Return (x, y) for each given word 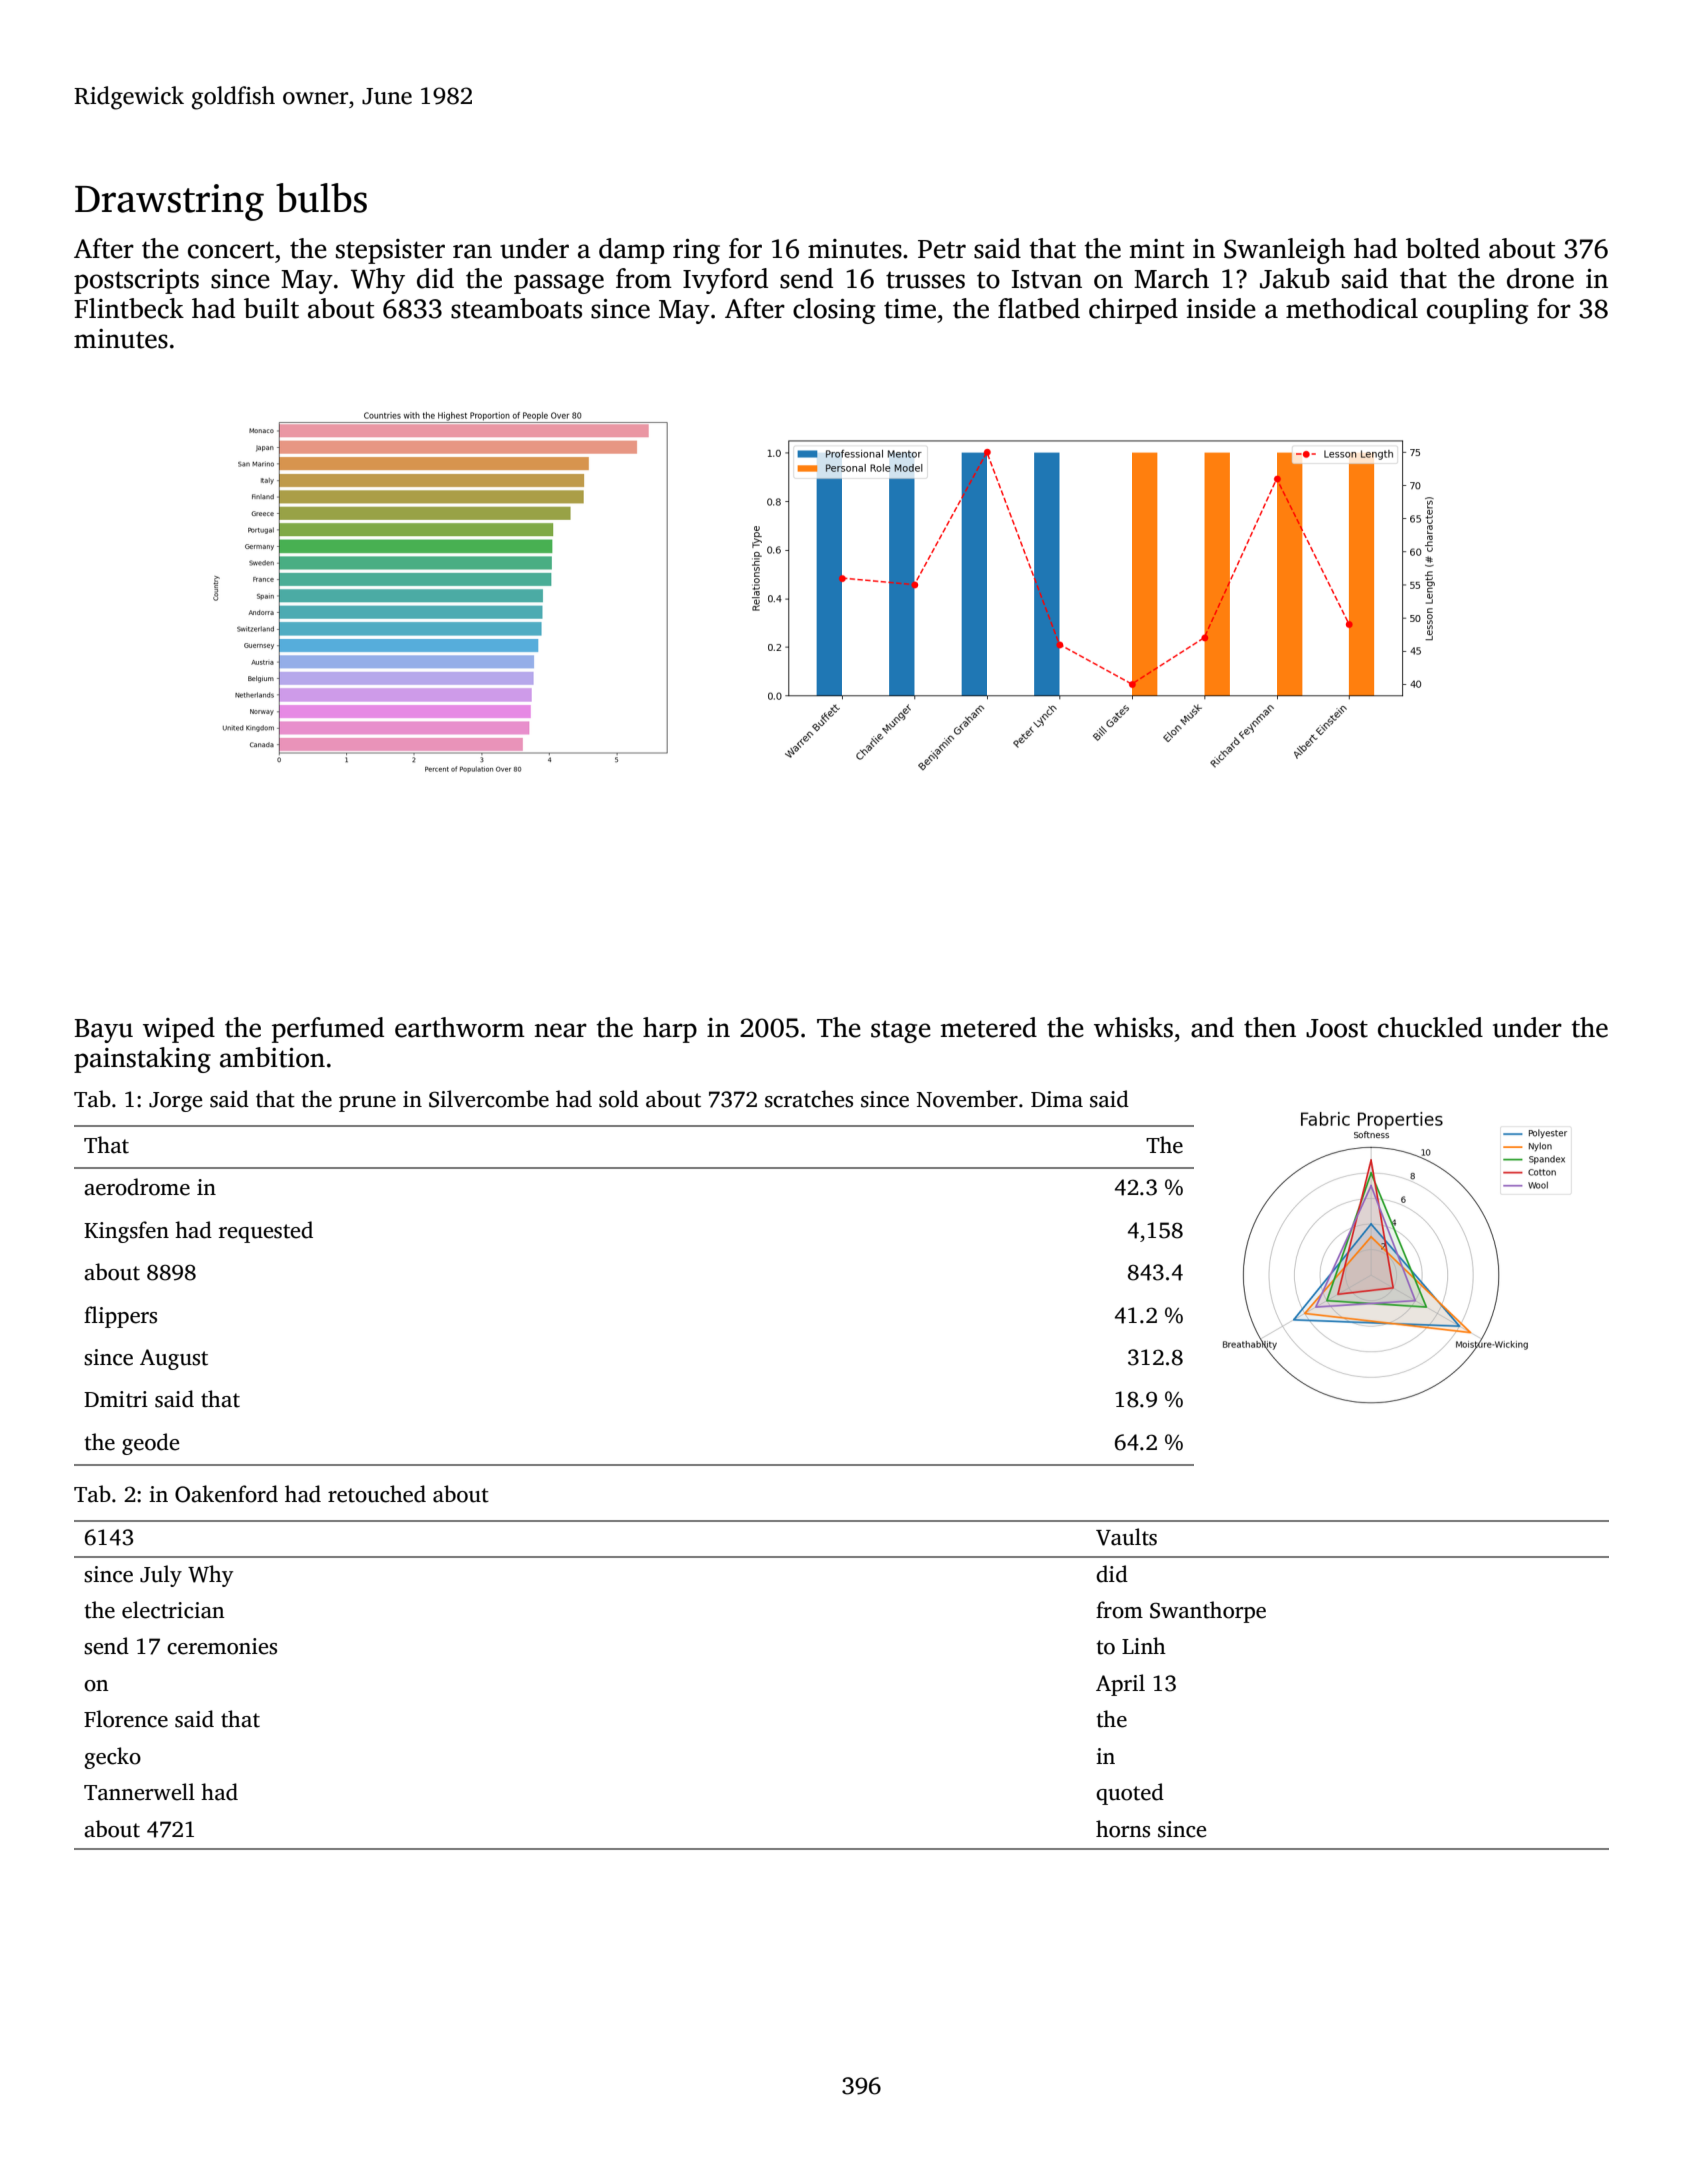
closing (834, 311)
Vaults (1126, 1537)
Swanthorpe (1208, 1612)
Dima (1057, 1099)
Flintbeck (129, 308)
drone (1540, 278)
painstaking (142, 1060)
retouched (377, 1494)
